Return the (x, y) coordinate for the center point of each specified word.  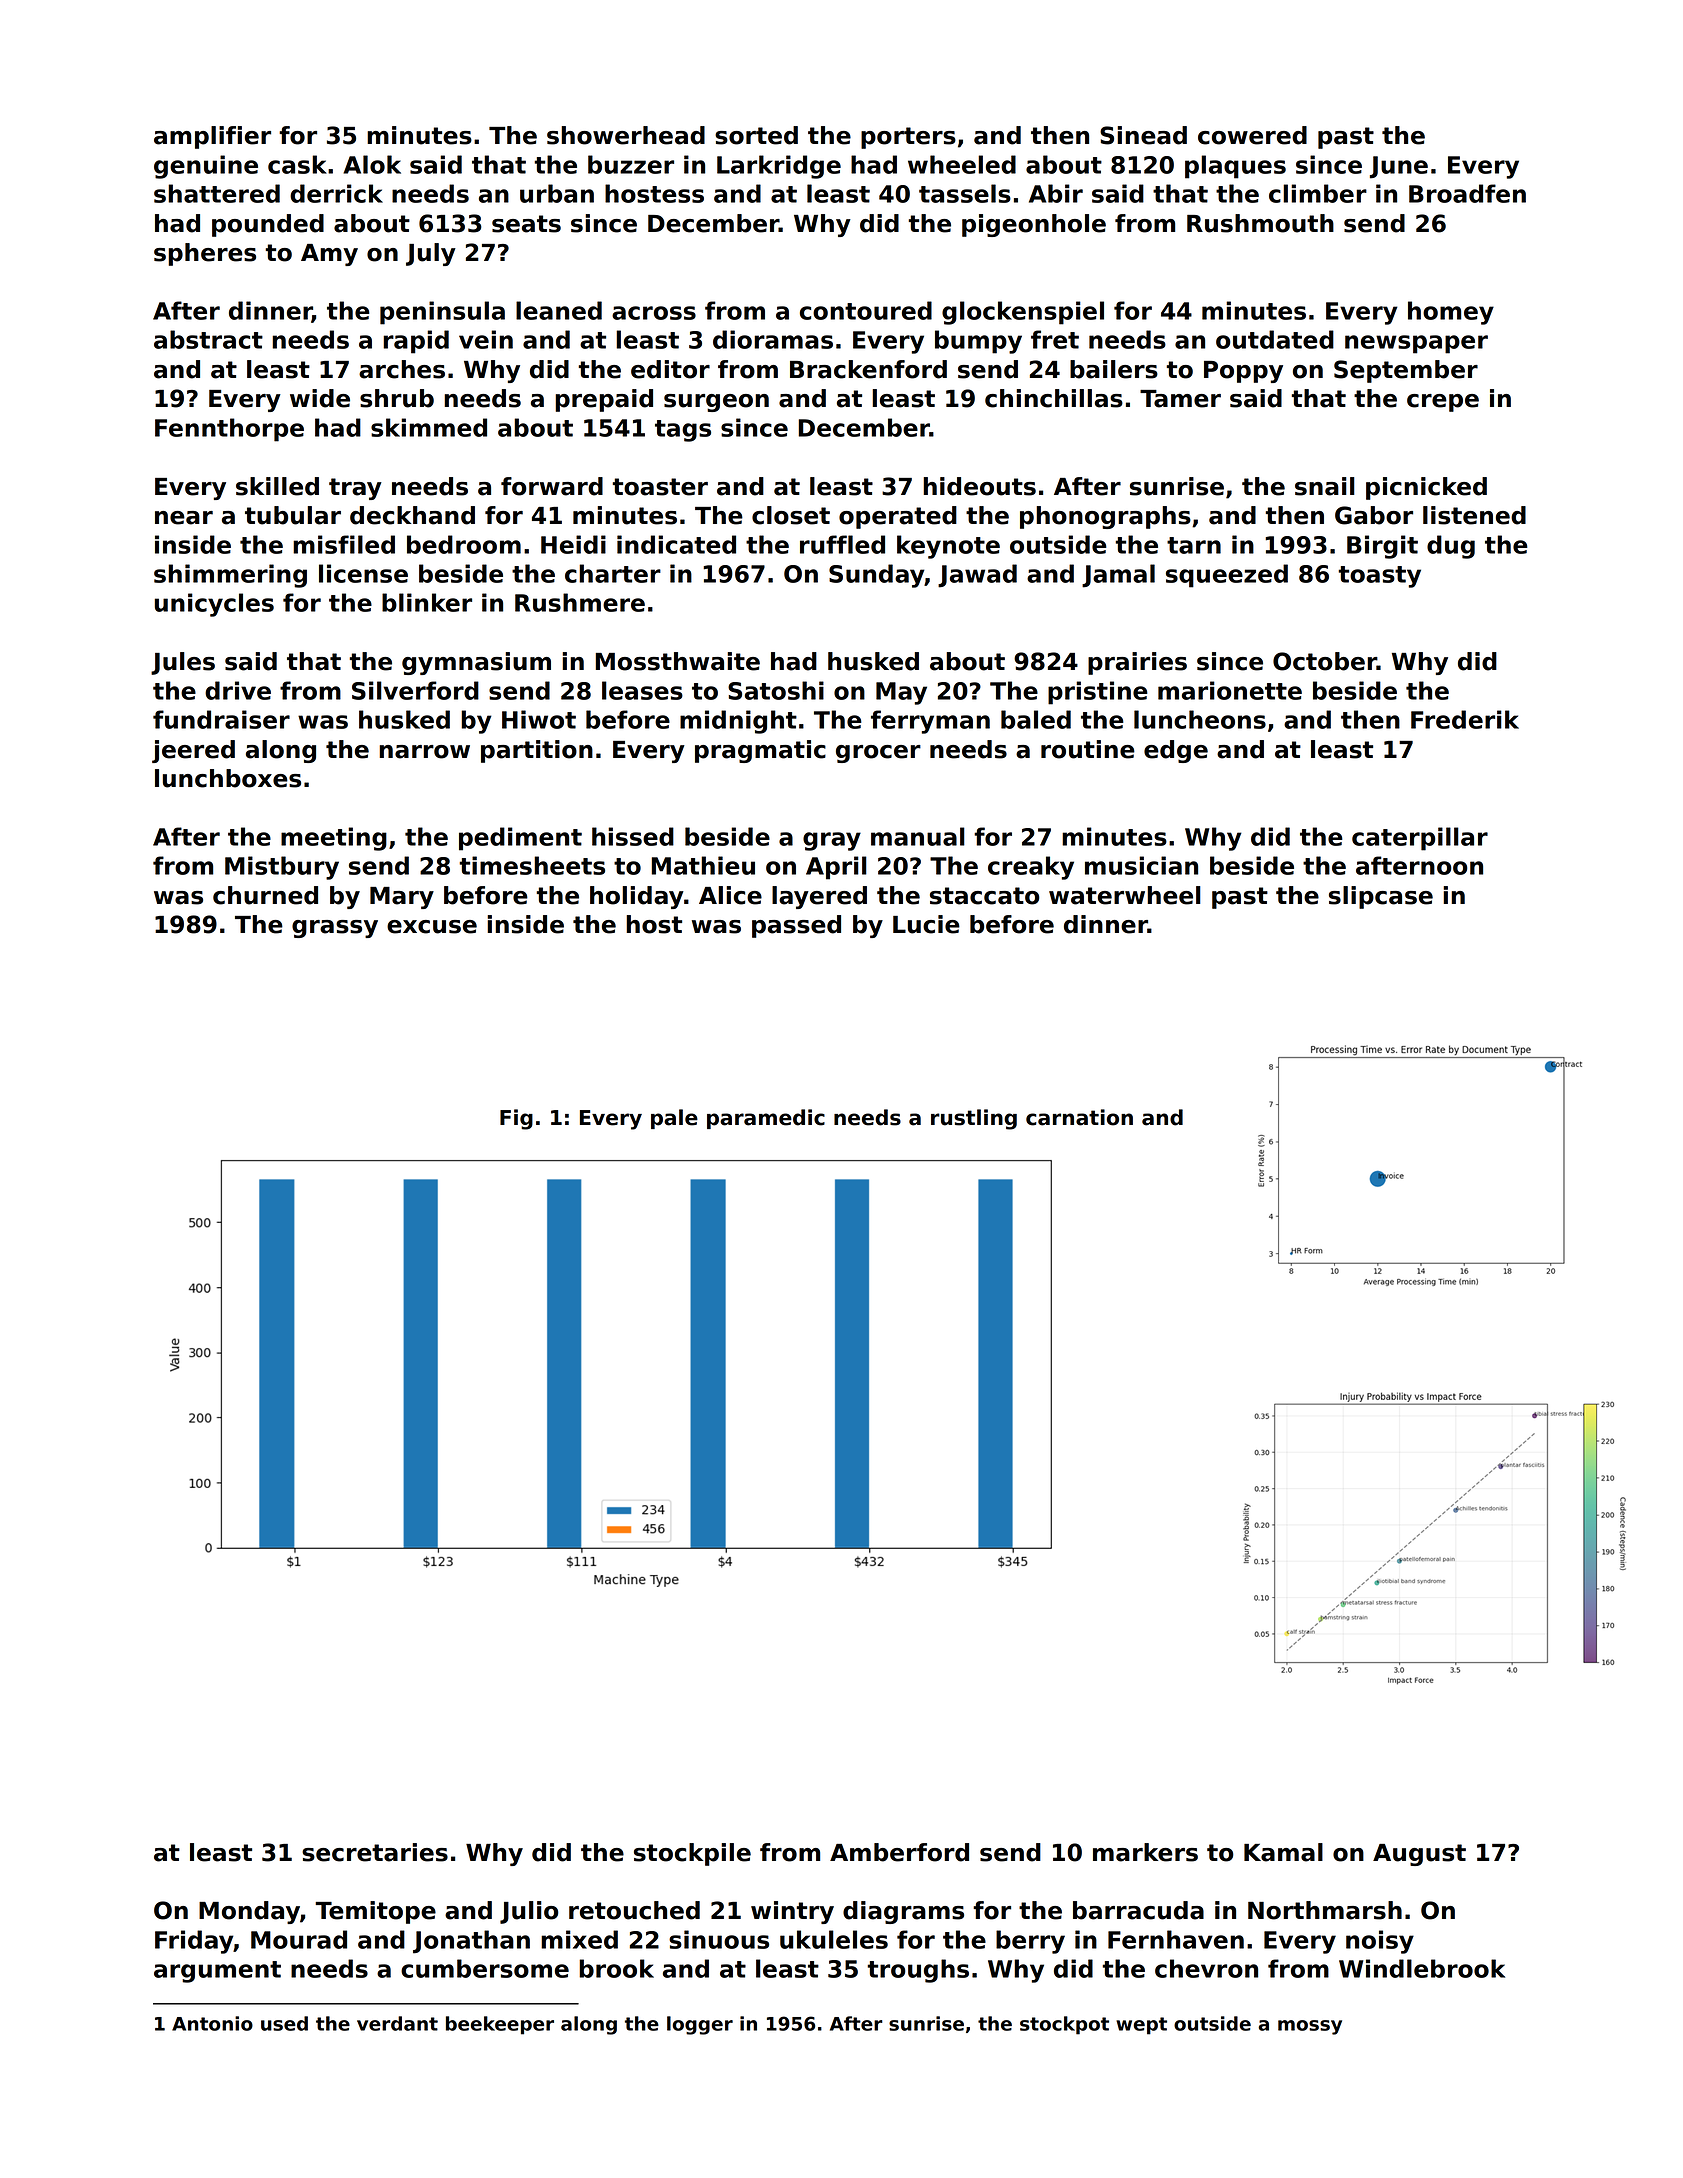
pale (674, 1119)
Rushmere (580, 602)
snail (1325, 486)
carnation (1079, 1117)
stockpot (1064, 2025)
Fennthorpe (229, 430)
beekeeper (500, 2025)
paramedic (766, 1119)
